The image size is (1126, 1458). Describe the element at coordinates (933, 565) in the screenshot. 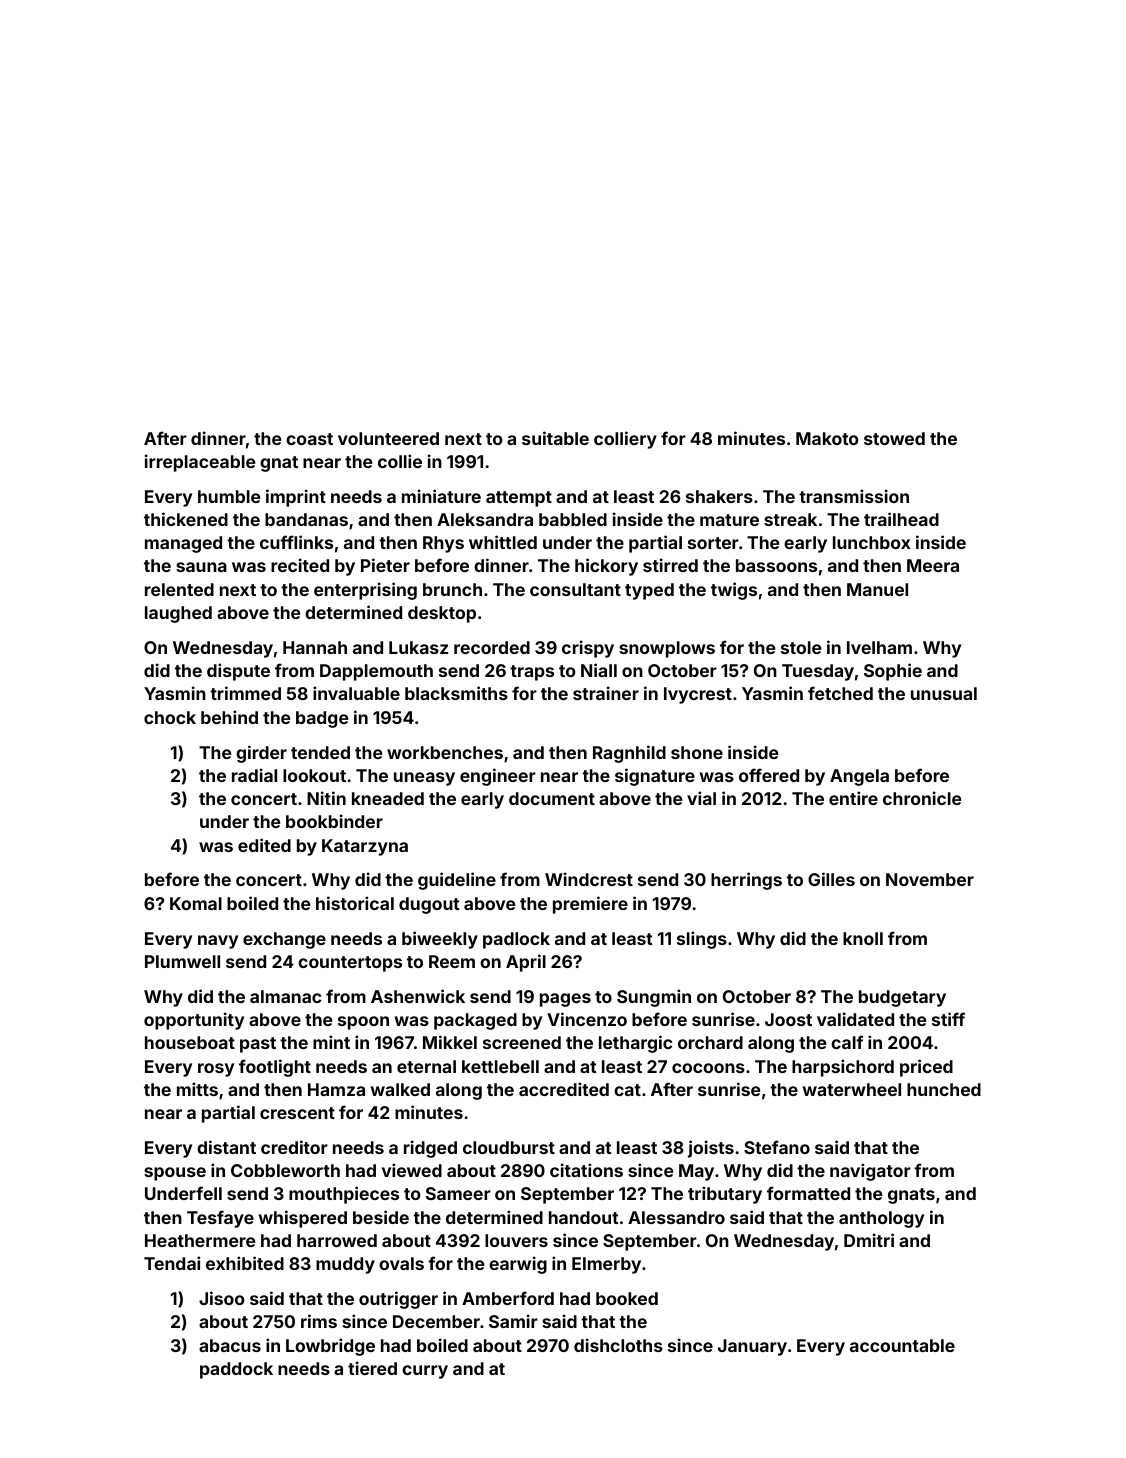

I see `Meera` at that location.
